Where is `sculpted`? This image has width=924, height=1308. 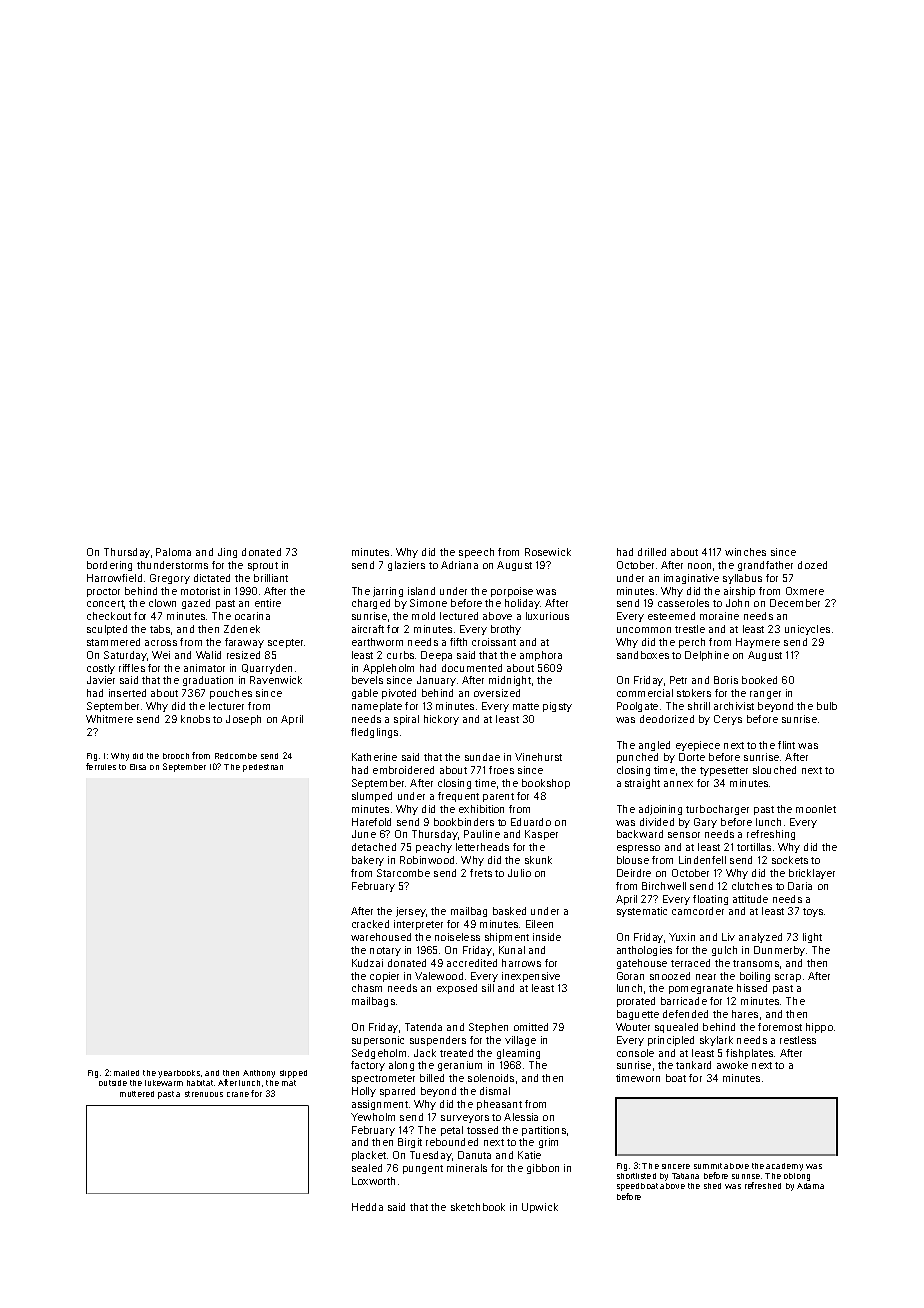 sculpted is located at coordinates (107, 630).
